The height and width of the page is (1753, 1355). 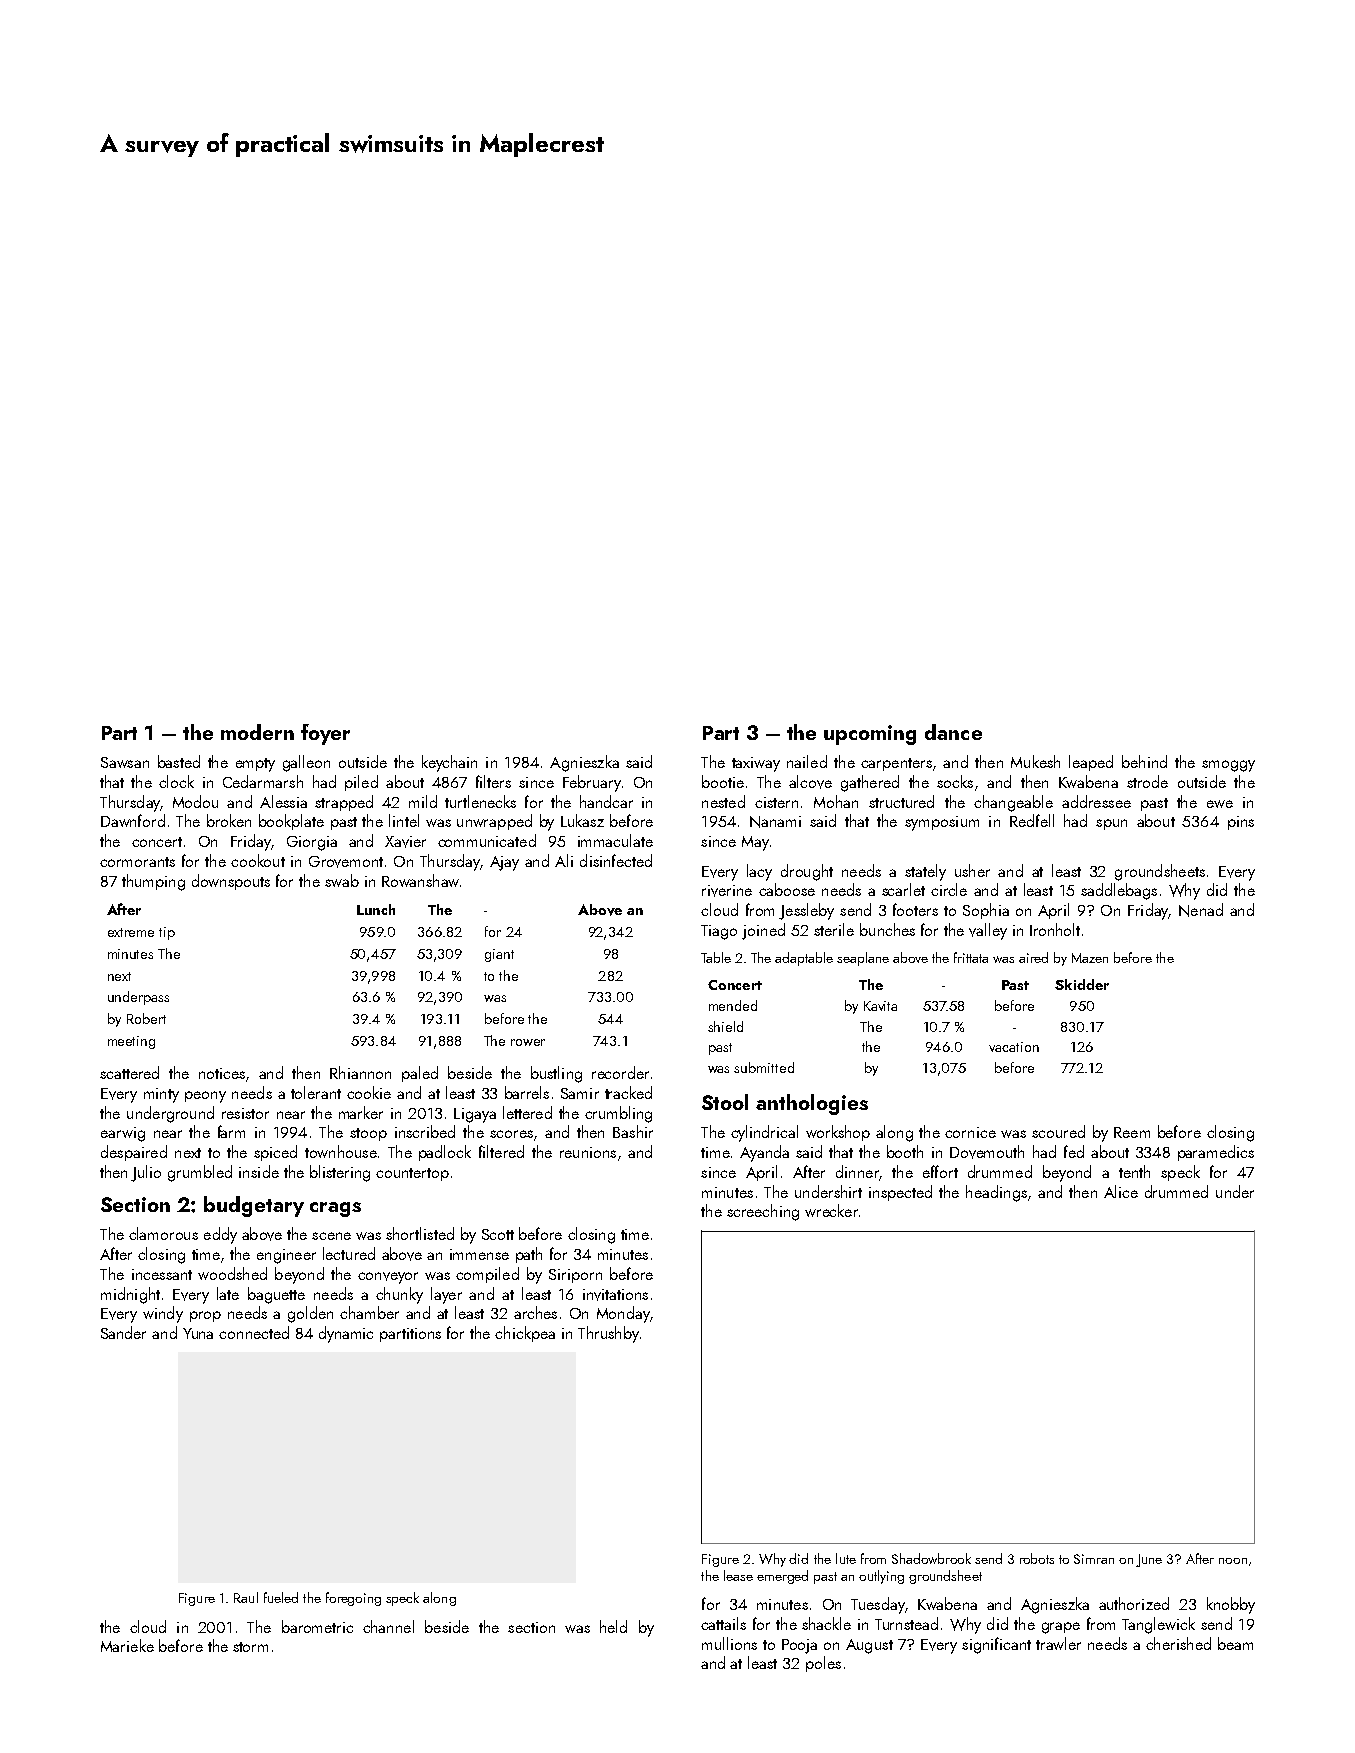 I want to click on foregoing, so click(x=353, y=1599).
